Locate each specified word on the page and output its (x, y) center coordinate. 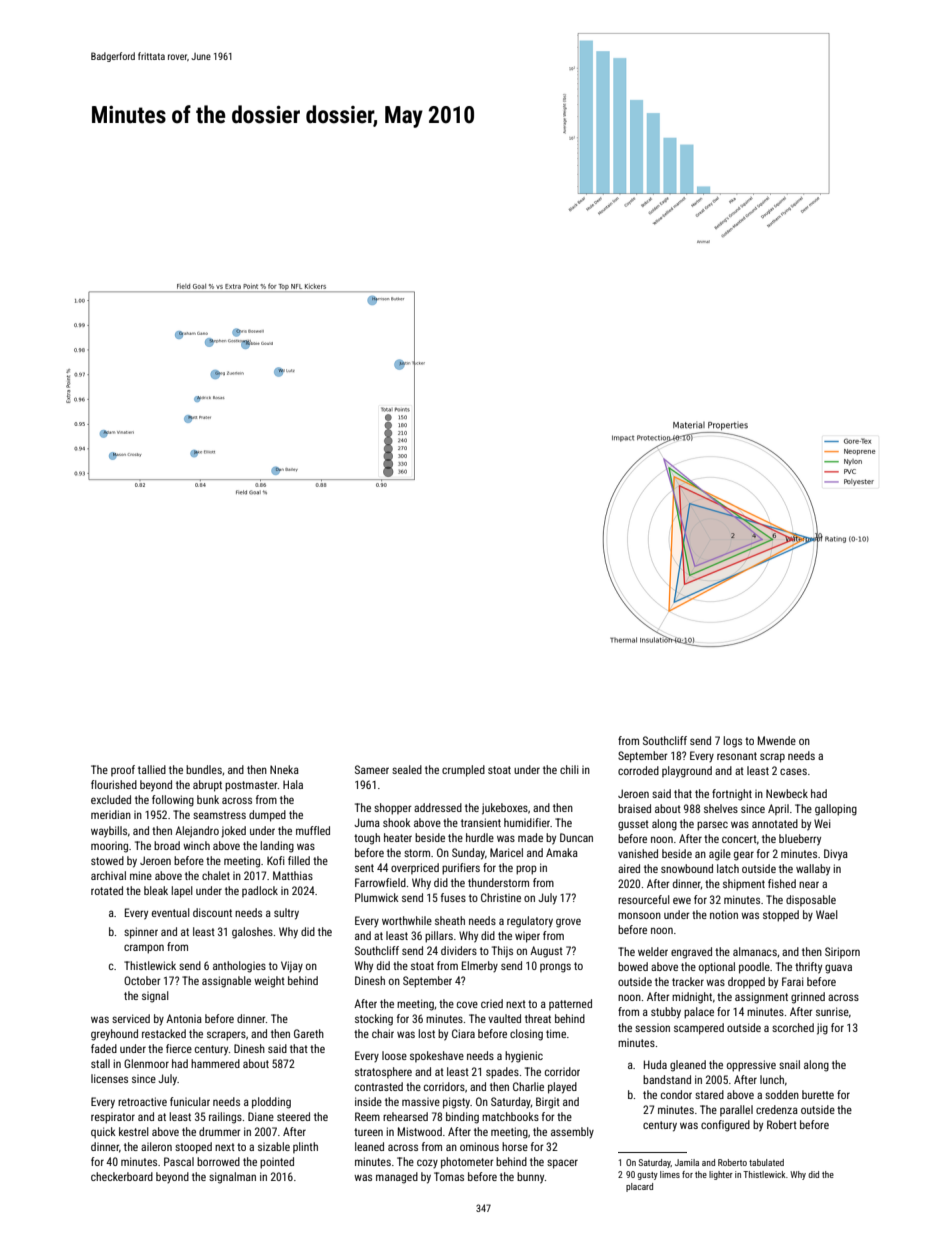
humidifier (527, 822)
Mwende (777, 740)
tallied (152, 769)
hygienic (524, 1057)
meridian (111, 814)
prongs (555, 968)
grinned (808, 998)
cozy (427, 1163)
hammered (215, 1063)
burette (818, 1094)
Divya (836, 855)
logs (732, 742)
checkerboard (122, 1176)
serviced (131, 1018)
